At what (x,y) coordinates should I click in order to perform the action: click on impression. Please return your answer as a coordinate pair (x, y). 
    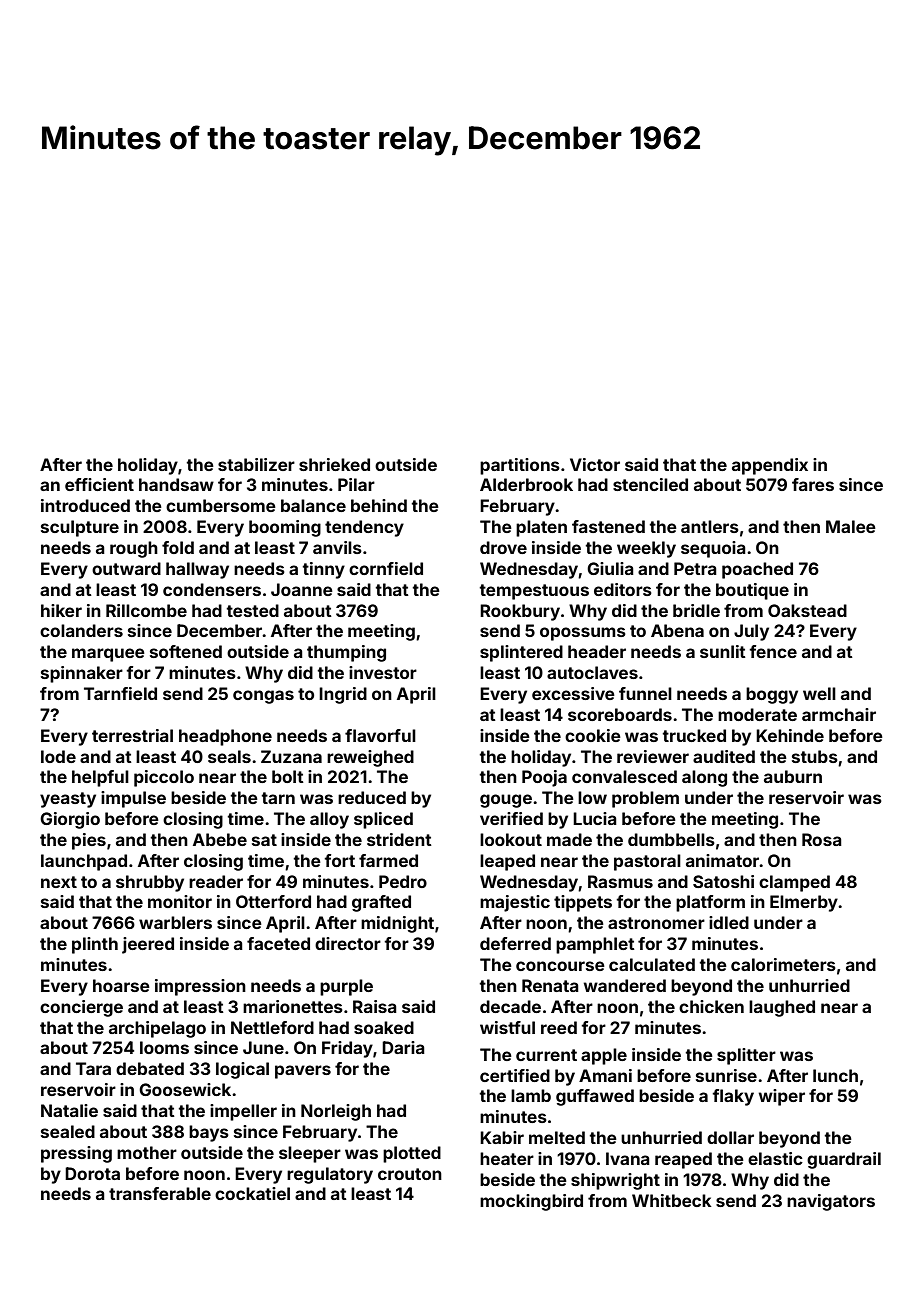
    Looking at the image, I should click on (200, 987).
